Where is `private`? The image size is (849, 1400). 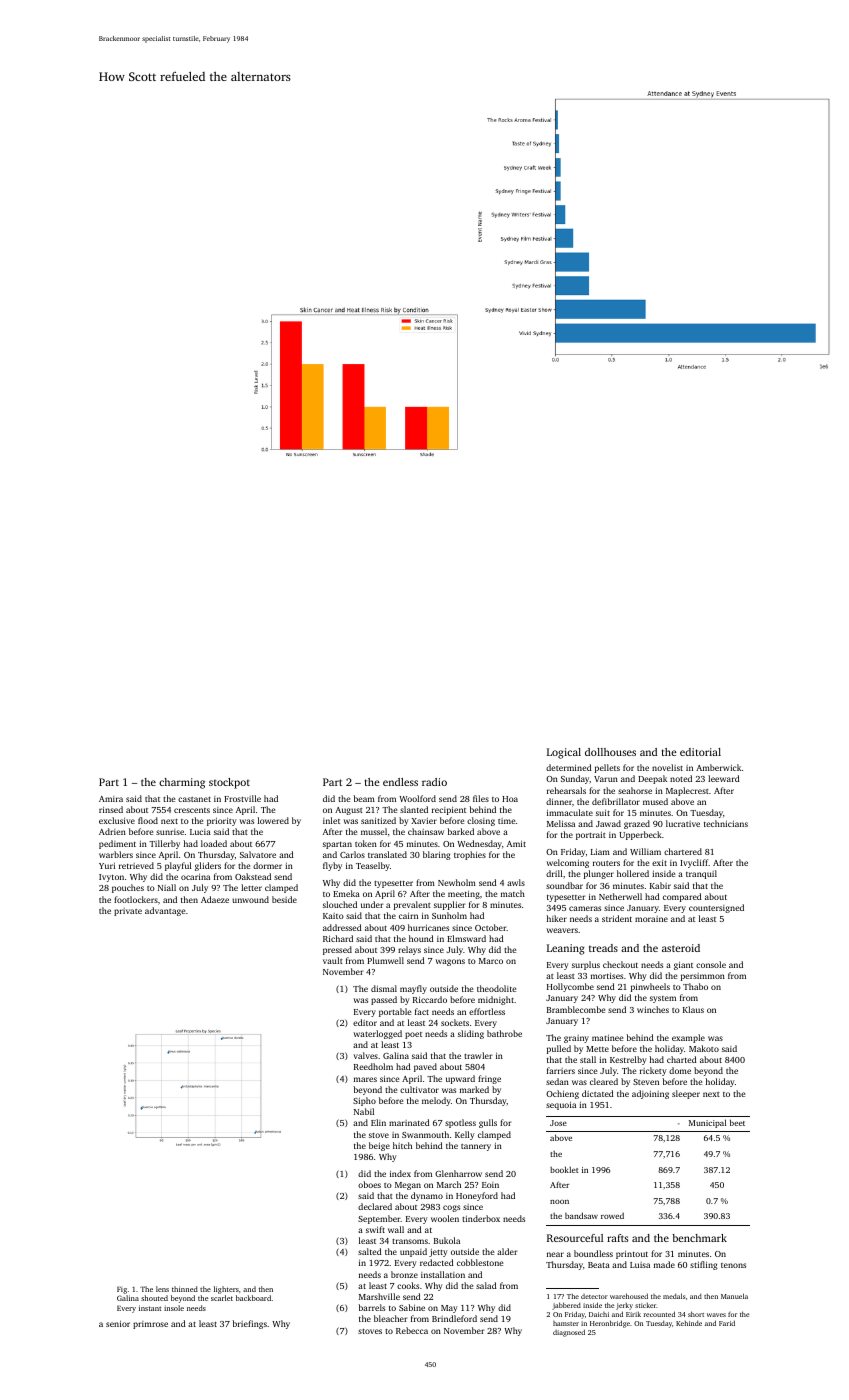 private is located at coordinates (128, 912).
